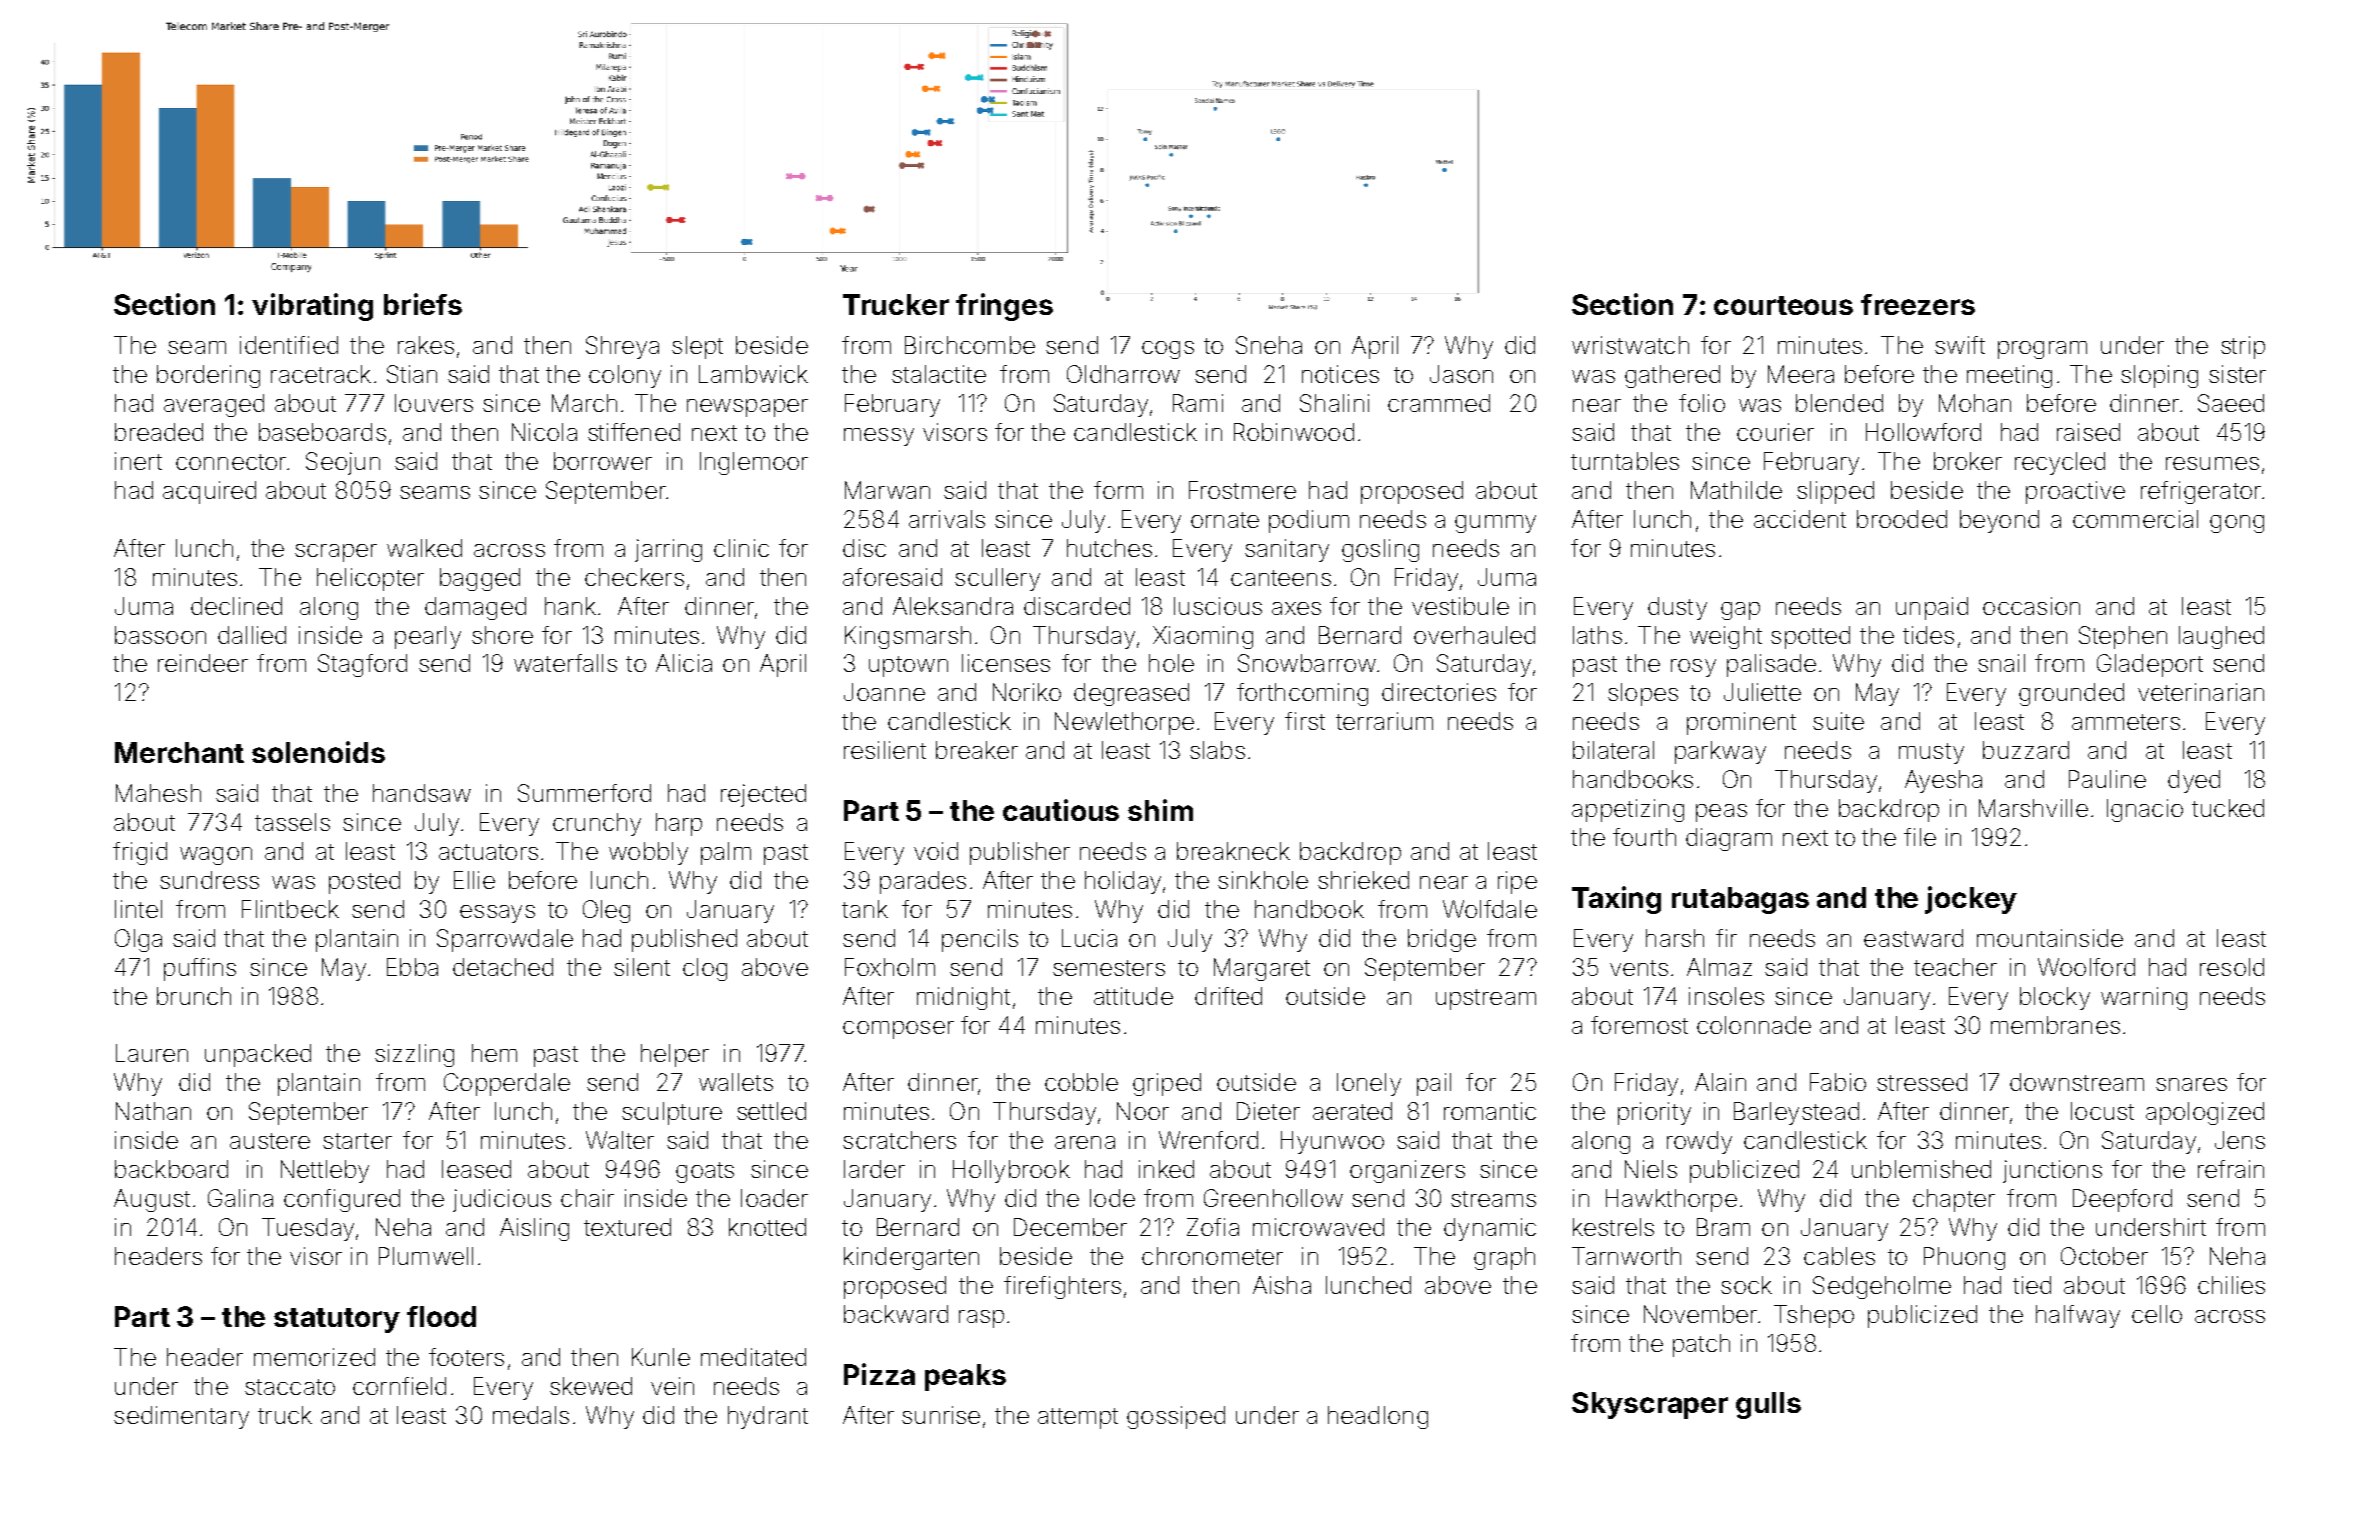 The height and width of the screenshot is (1540, 2380). What do you see at coordinates (2086, 967) in the screenshot?
I see `Woolford` at bounding box center [2086, 967].
